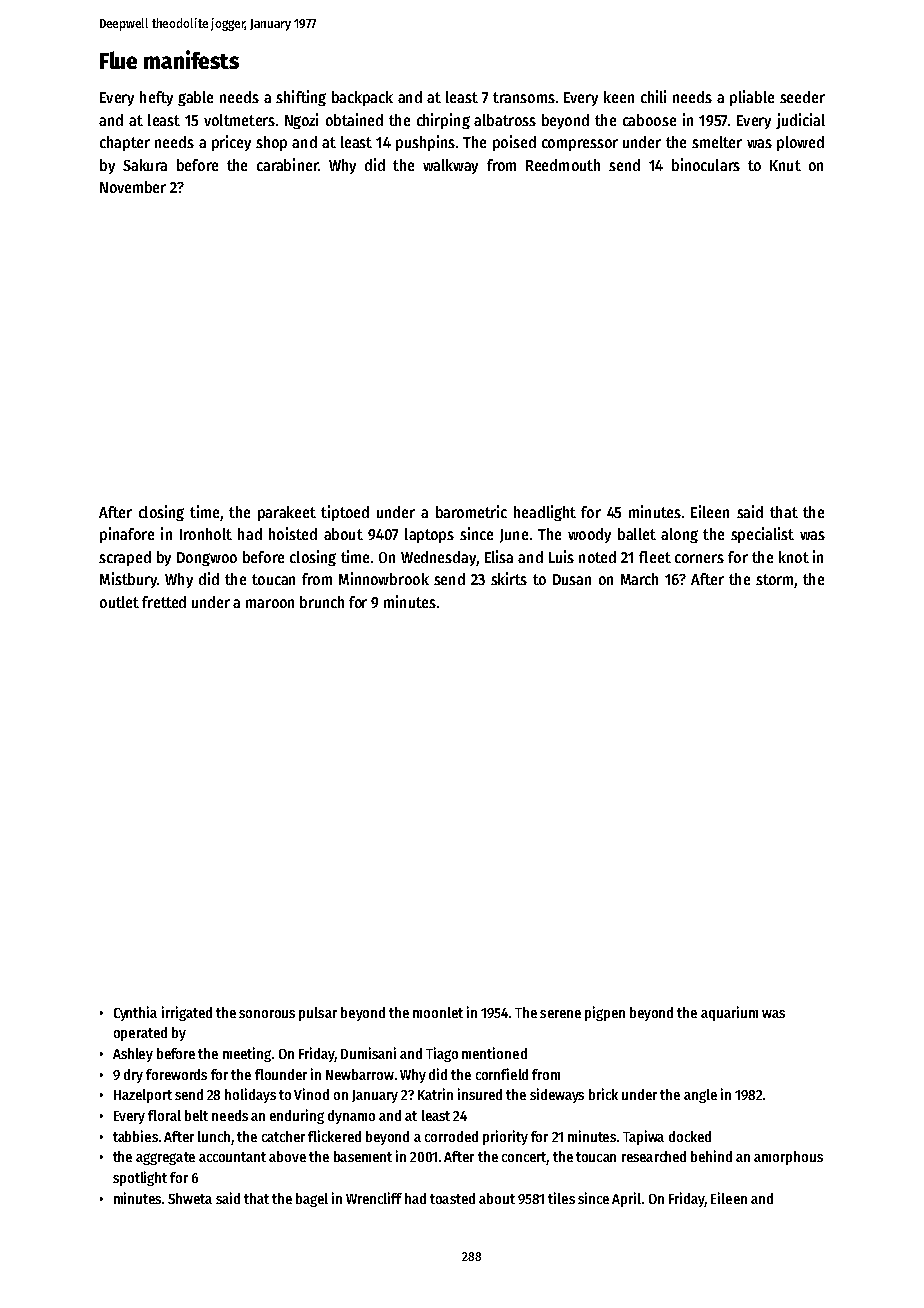 The width and height of the image is (924, 1308). I want to click on chili, so click(653, 96).
